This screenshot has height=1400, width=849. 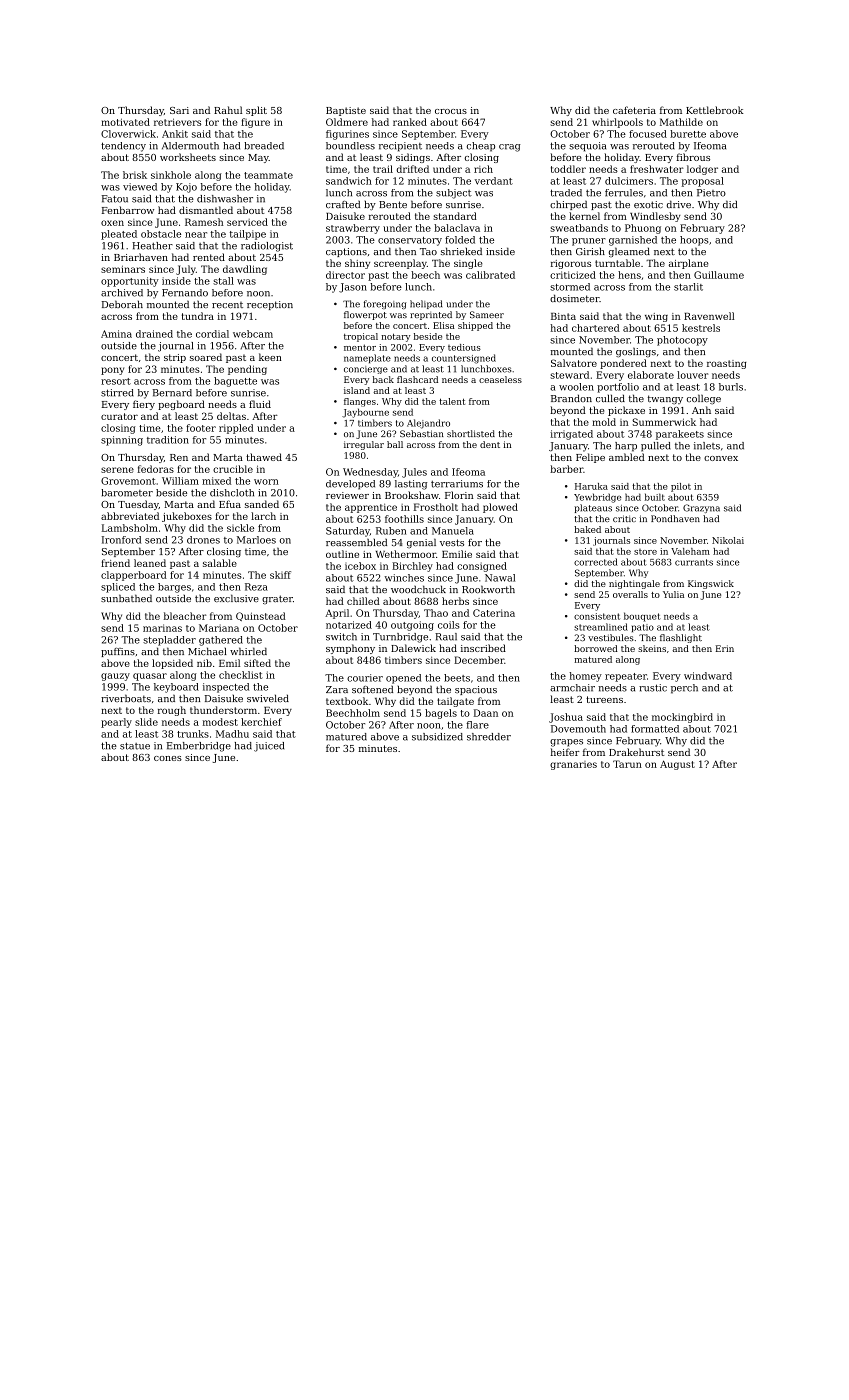 What do you see at coordinates (188, 157) in the screenshot?
I see `worksheets` at bounding box center [188, 157].
